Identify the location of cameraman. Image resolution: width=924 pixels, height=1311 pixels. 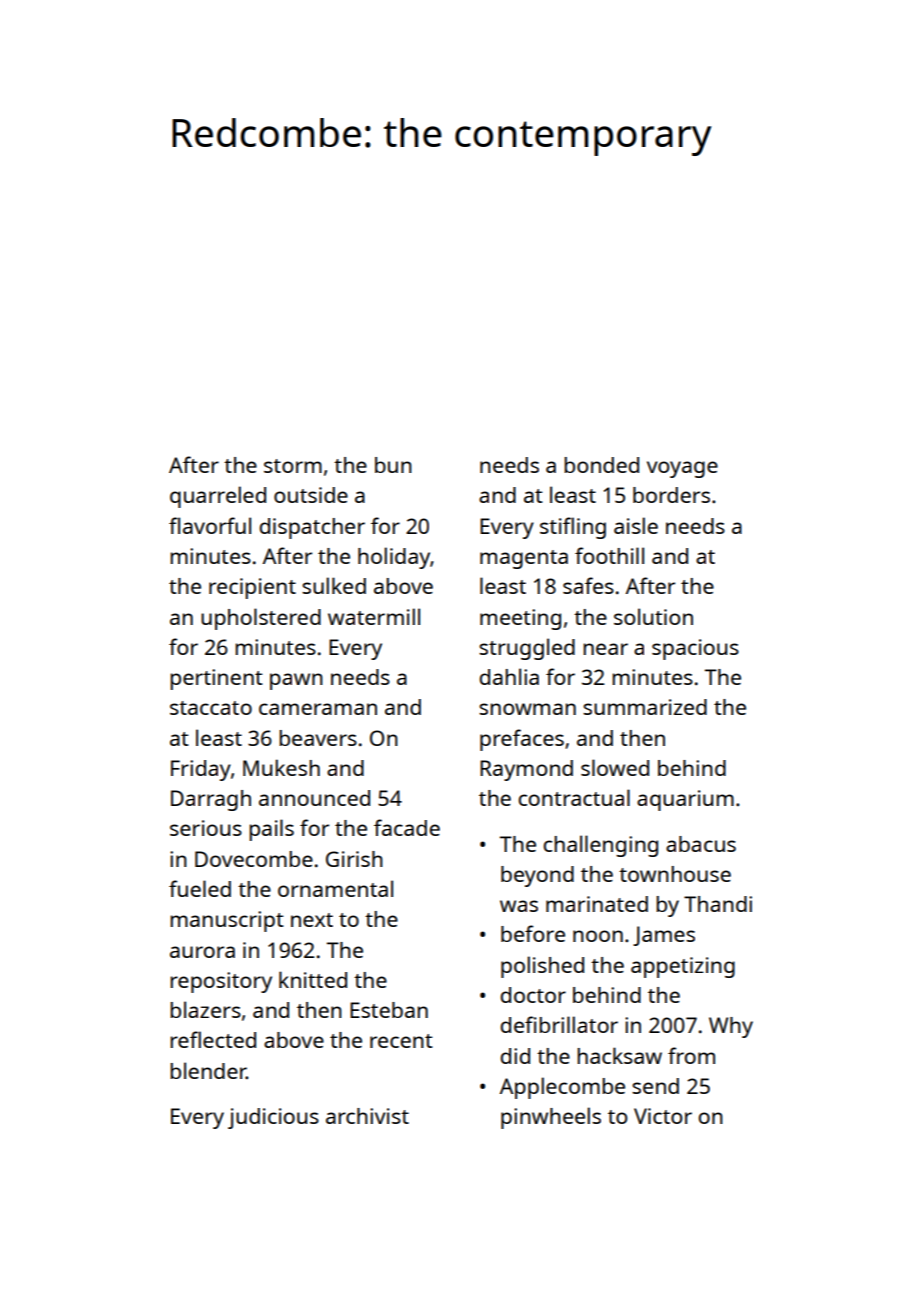
(318, 709).
